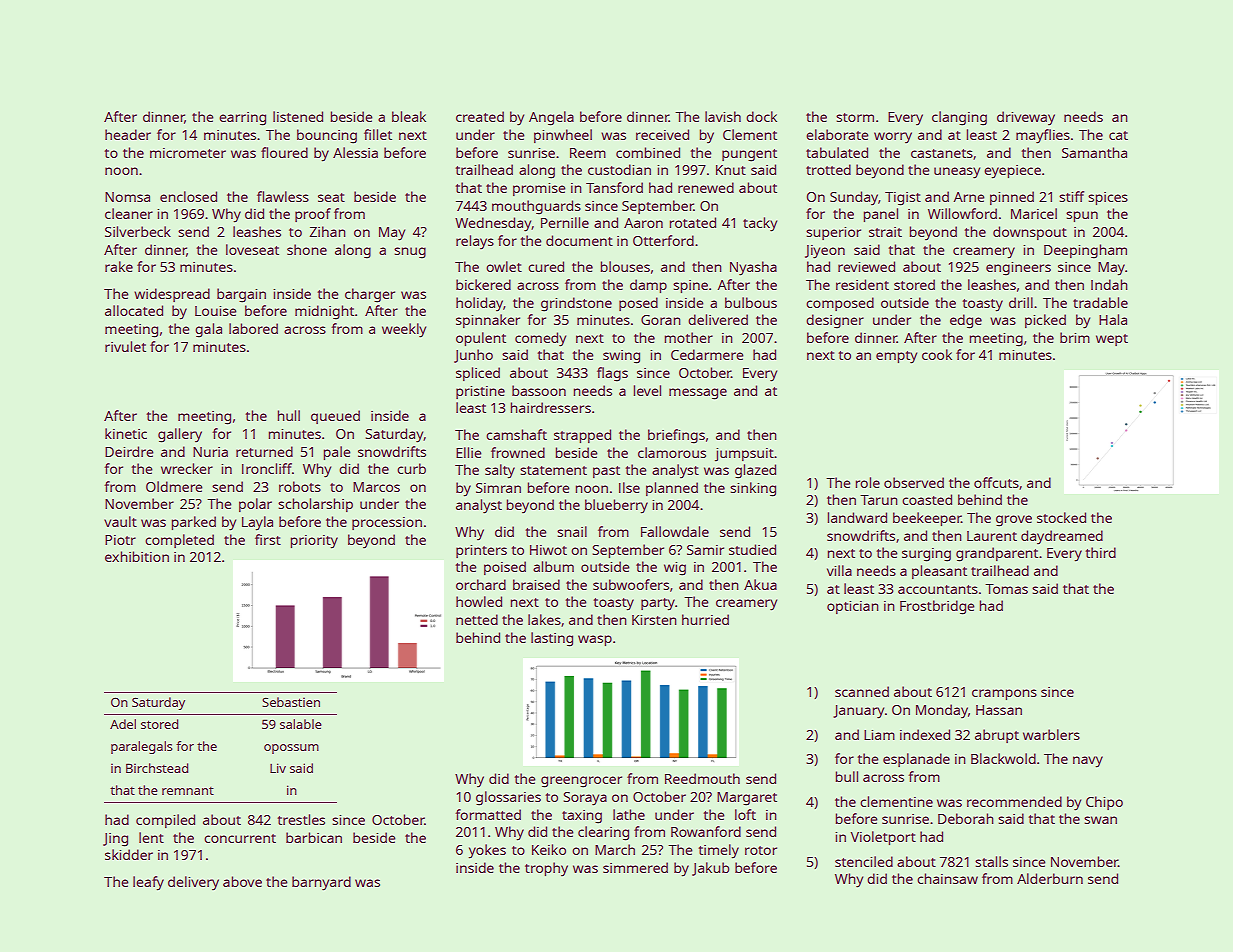 The image size is (1233, 952). I want to click on planned, so click(672, 489).
